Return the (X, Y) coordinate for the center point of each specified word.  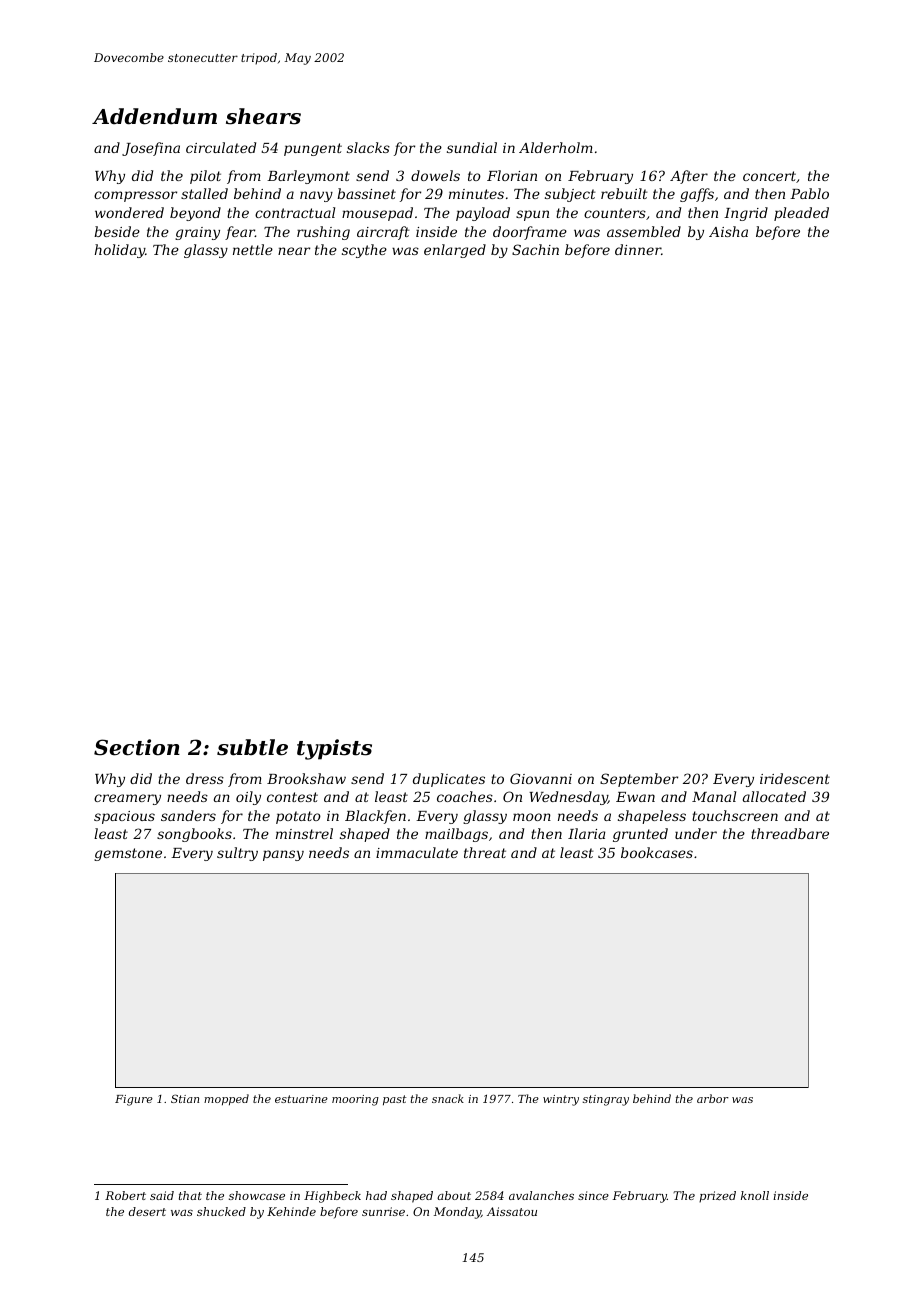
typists (334, 749)
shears (263, 116)
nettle (253, 249)
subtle (252, 747)
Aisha (728, 231)
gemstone (128, 854)
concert (769, 176)
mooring (355, 1100)
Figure (134, 1100)
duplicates (449, 780)
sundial (472, 147)
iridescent (795, 778)
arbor (713, 1098)
